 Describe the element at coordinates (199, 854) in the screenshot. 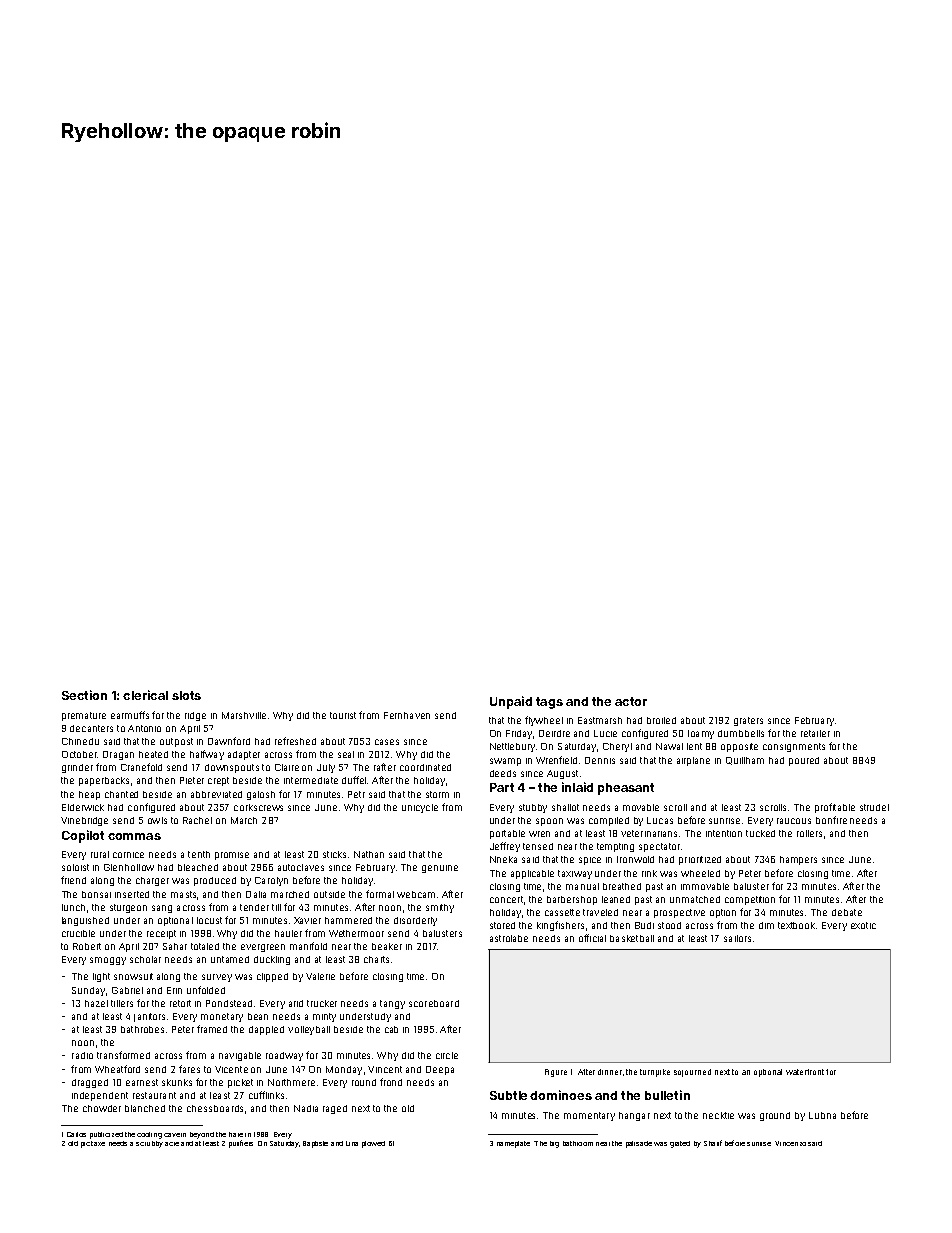

I see `tenth` at that location.
